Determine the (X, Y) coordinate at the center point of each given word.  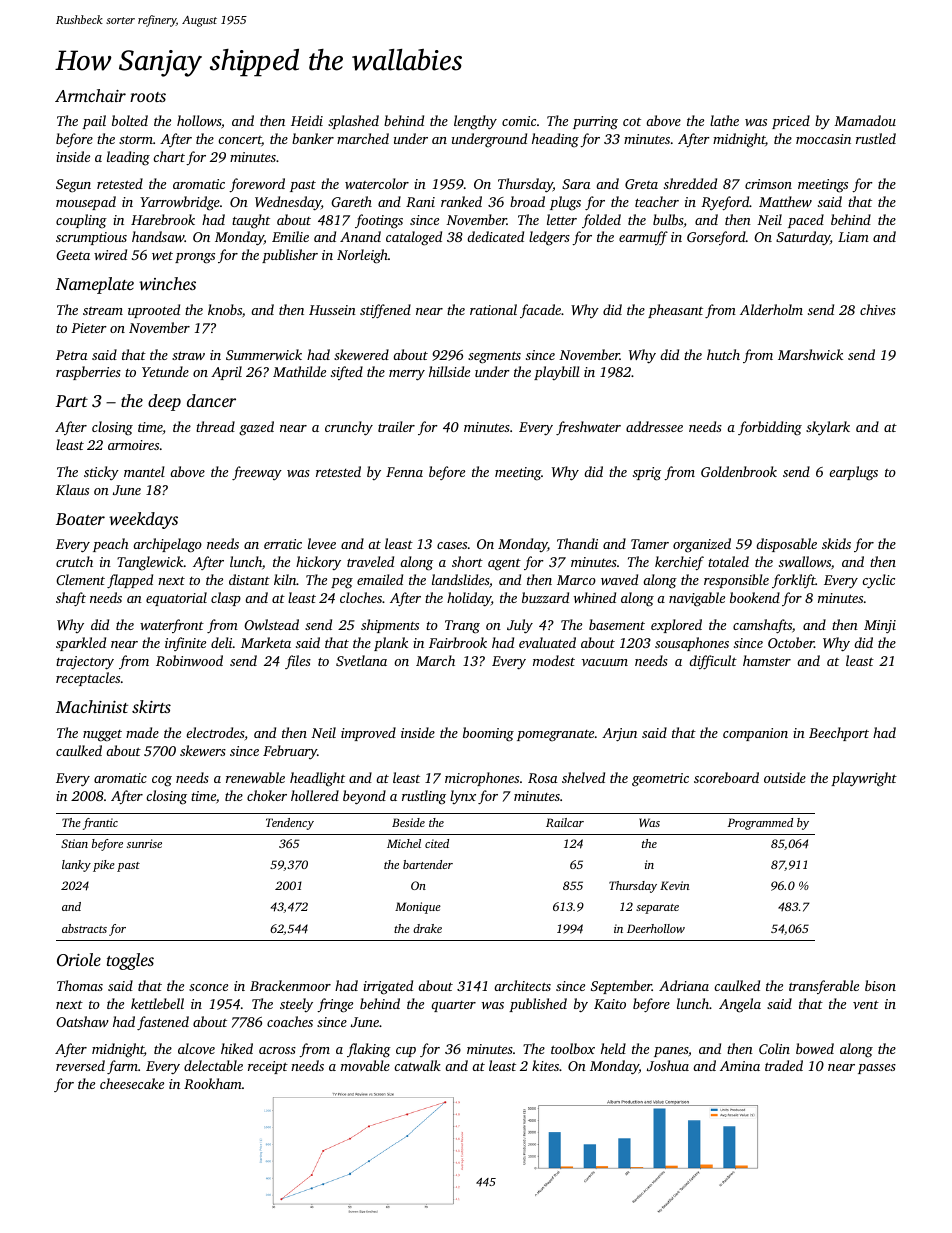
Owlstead (271, 624)
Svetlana (361, 660)
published (538, 1005)
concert (240, 141)
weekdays (143, 520)
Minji (880, 626)
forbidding (770, 428)
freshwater (588, 428)
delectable (213, 1065)
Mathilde (299, 371)
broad (527, 201)
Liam (853, 237)
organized (702, 545)
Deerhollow (656, 928)
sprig (647, 474)
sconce (208, 987)
